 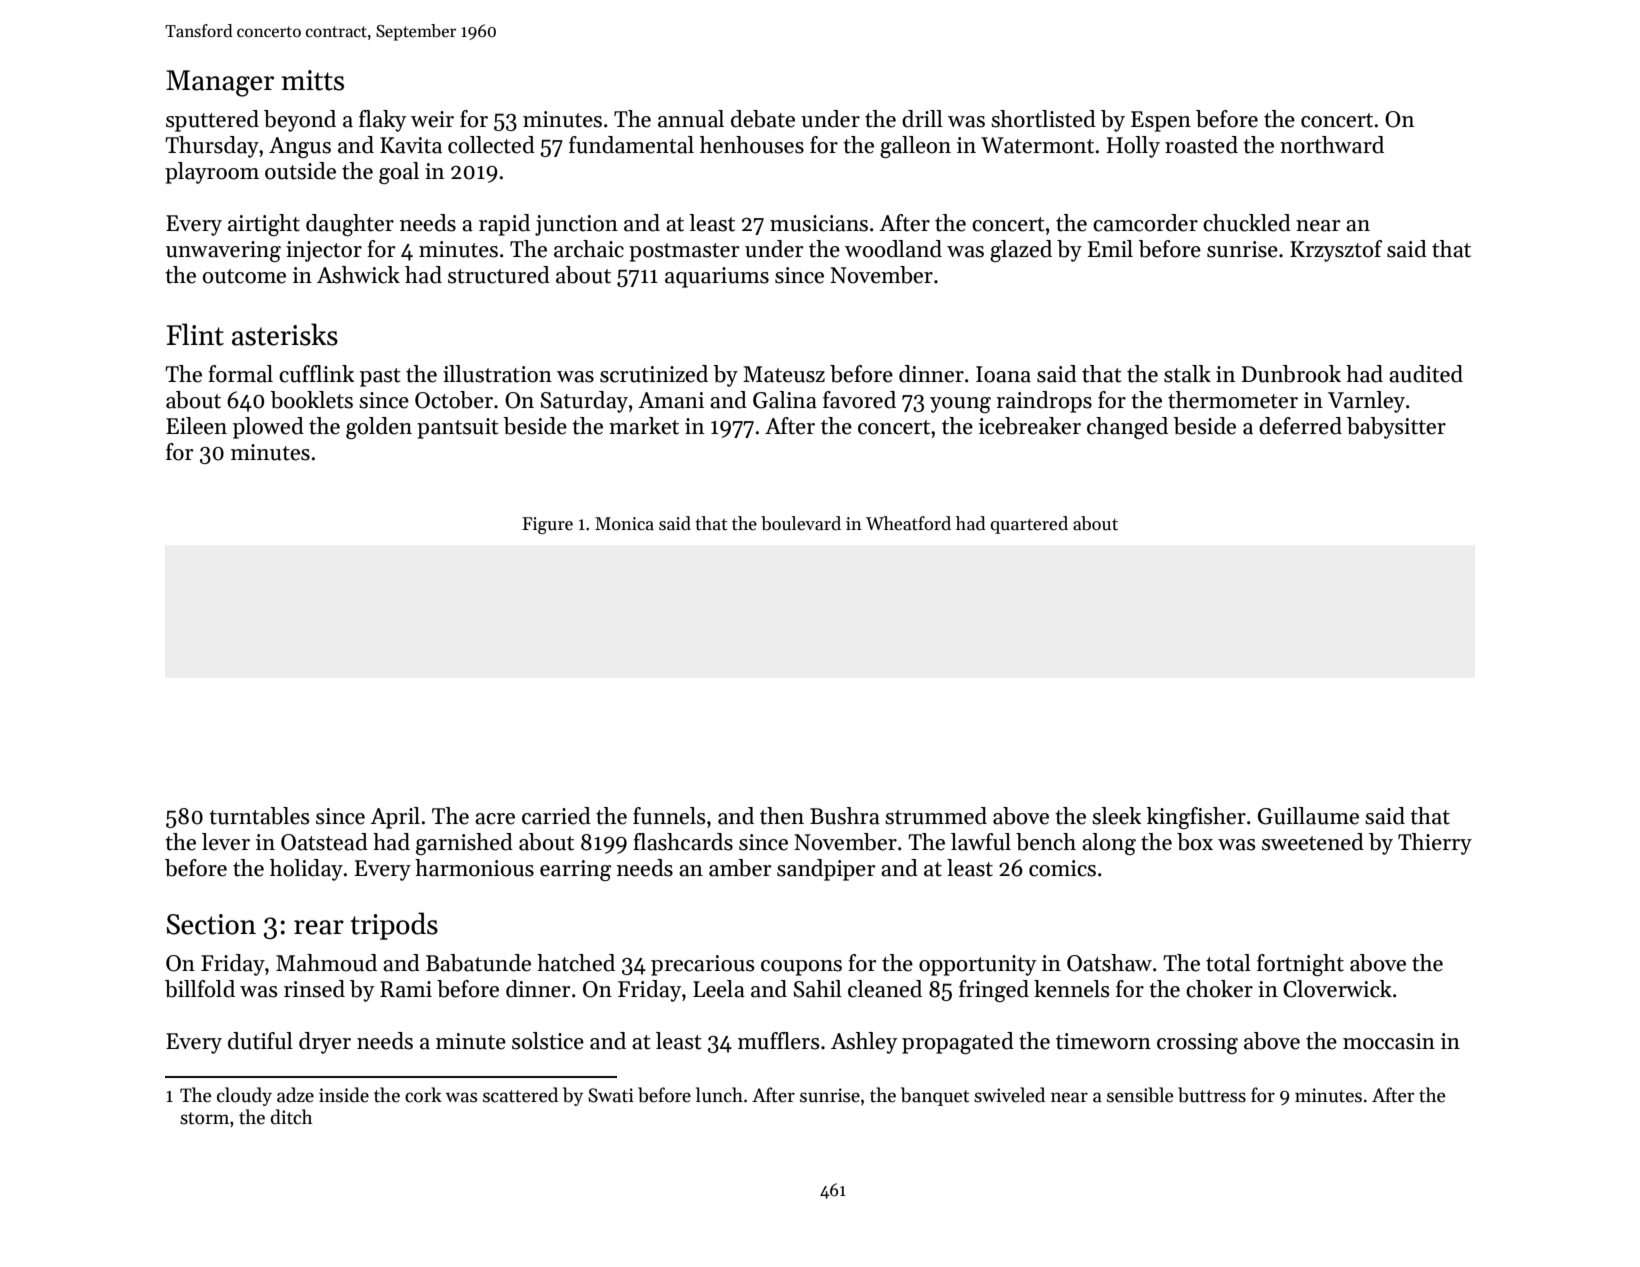 What do you see at coordinates (631, 145) in the screenshot?
I see `fundamental` at bounding box center [631, 145].
